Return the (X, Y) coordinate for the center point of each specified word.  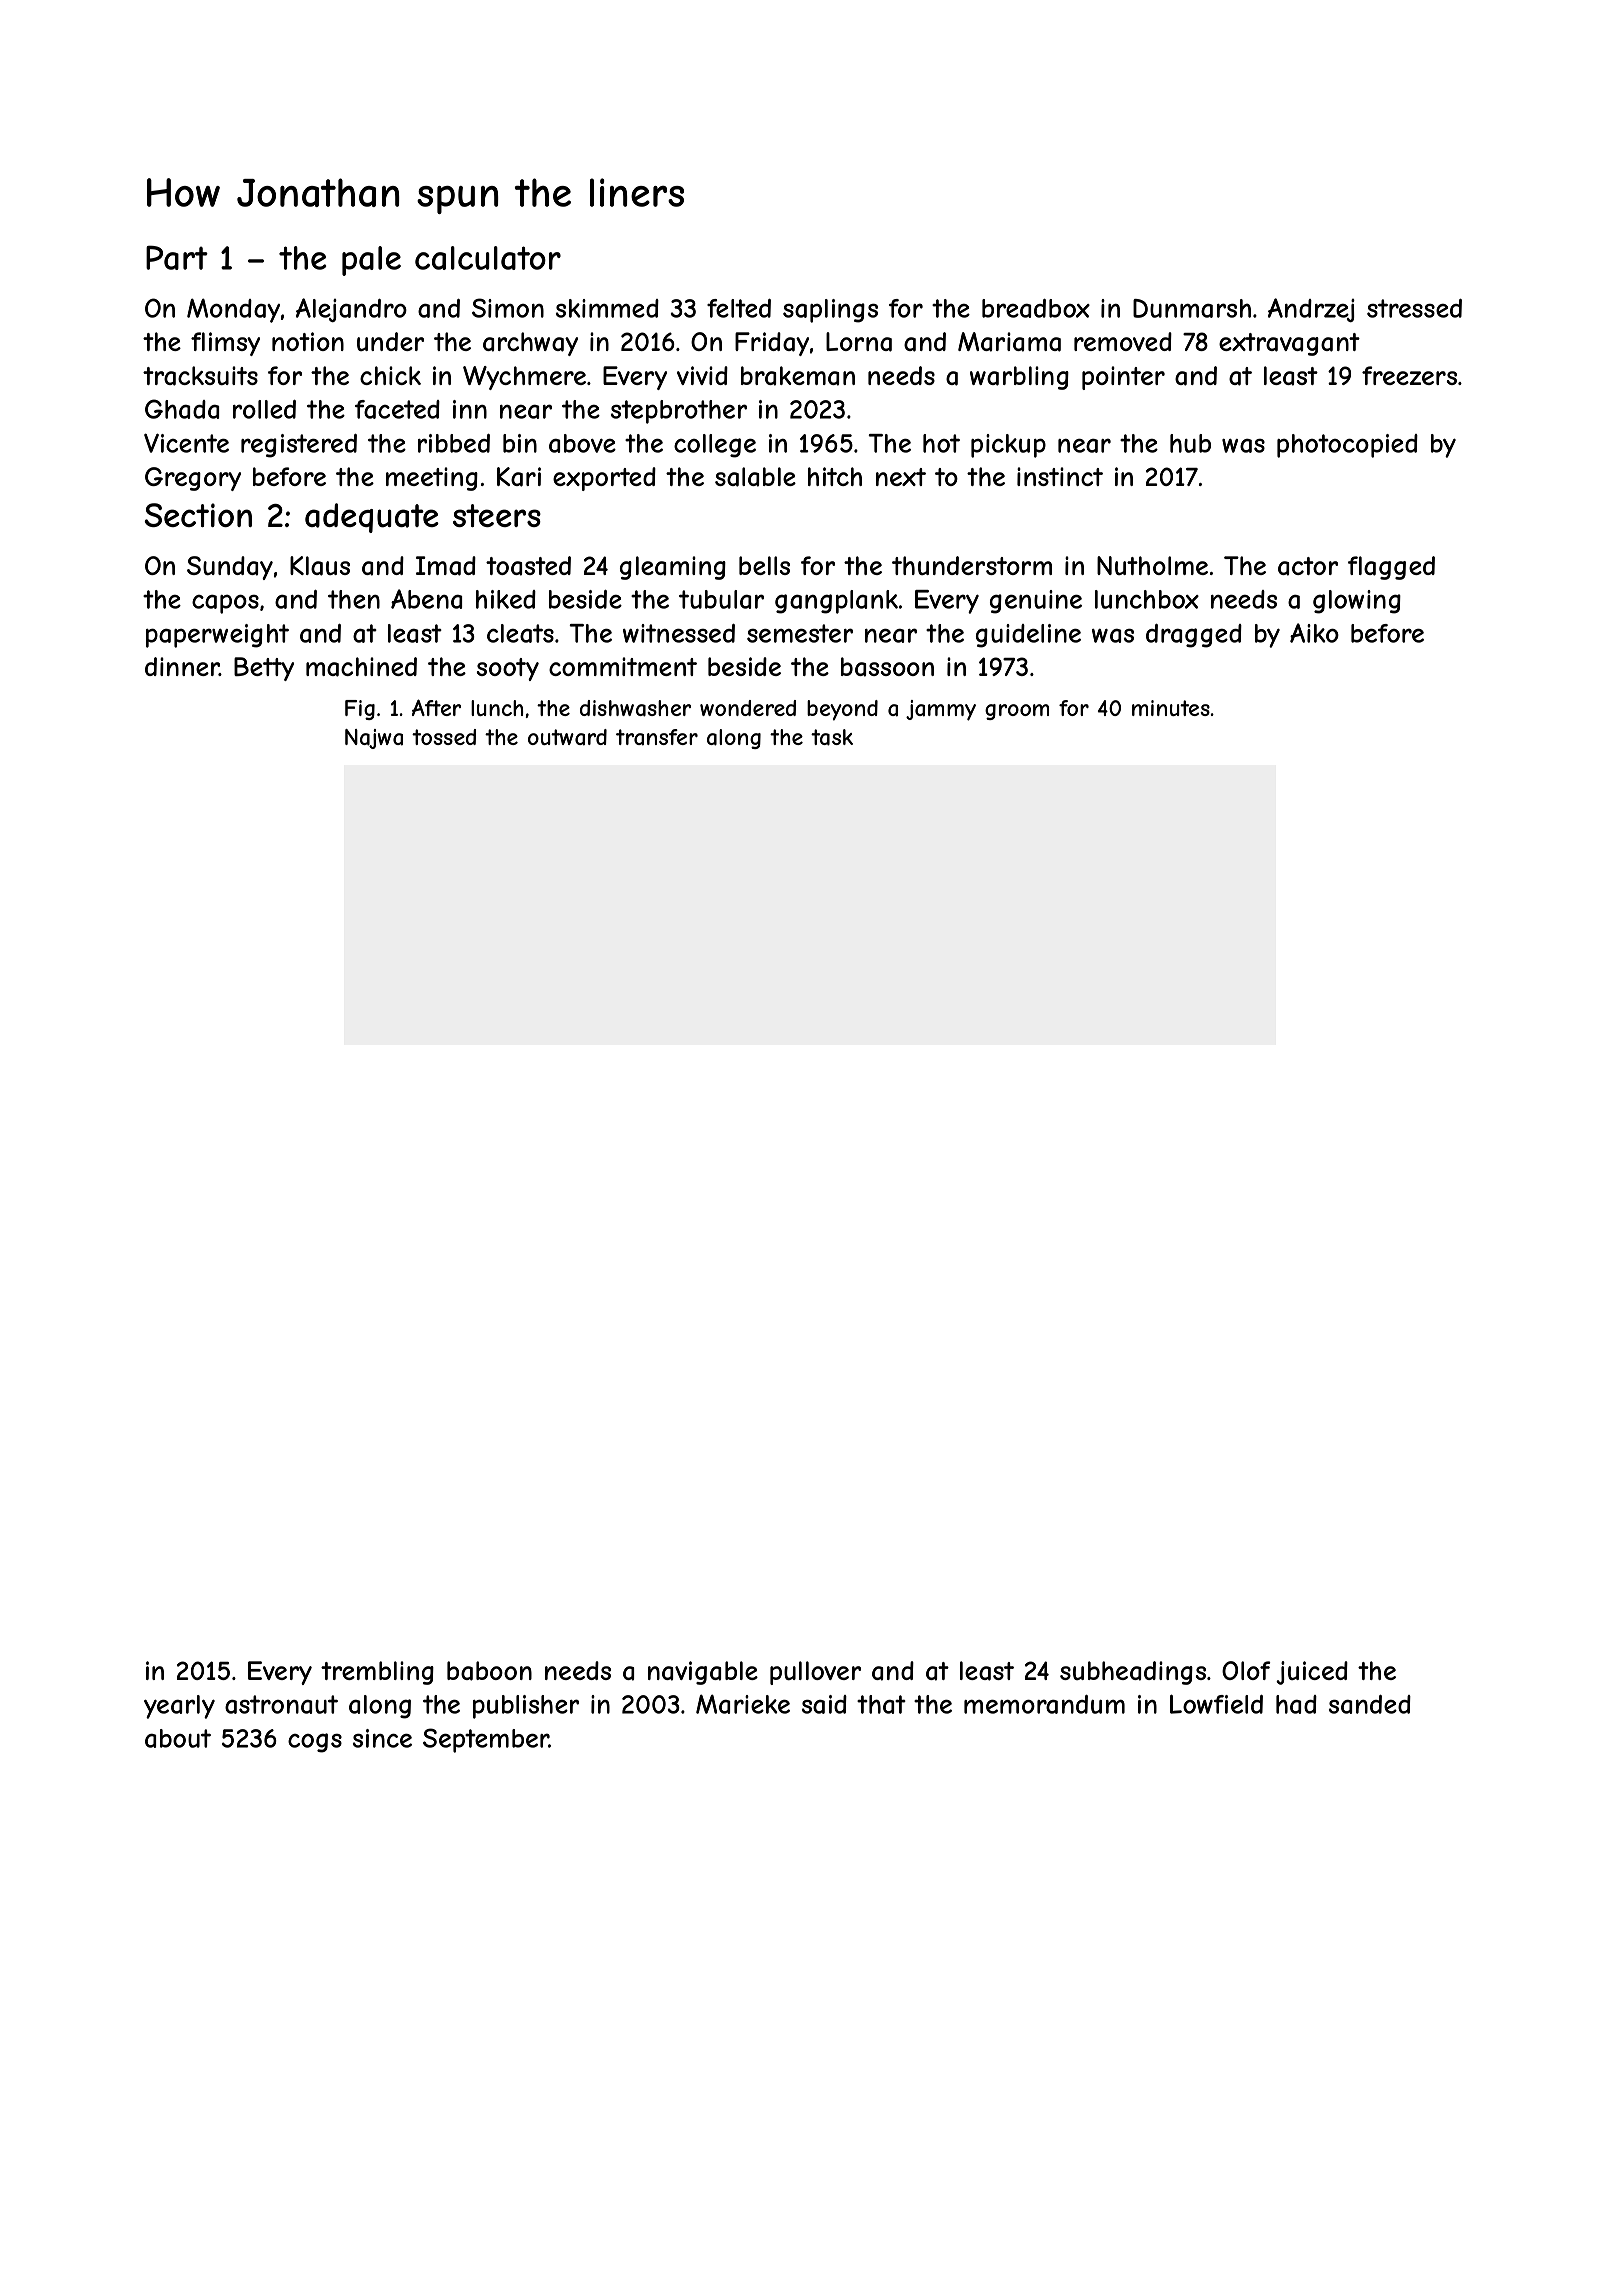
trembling (377, 1673)
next (901, 477)
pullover (815, 1673)
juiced (1312, 1673)
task (832, 737)
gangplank (836, 602)
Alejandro (351, 310)
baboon (489, 1671)
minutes (1171, 708)
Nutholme (1152, 565)
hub (1190, 443)
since (382, 1738)
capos (225, 604)
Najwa (374, 739)
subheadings (1133, 1673)
